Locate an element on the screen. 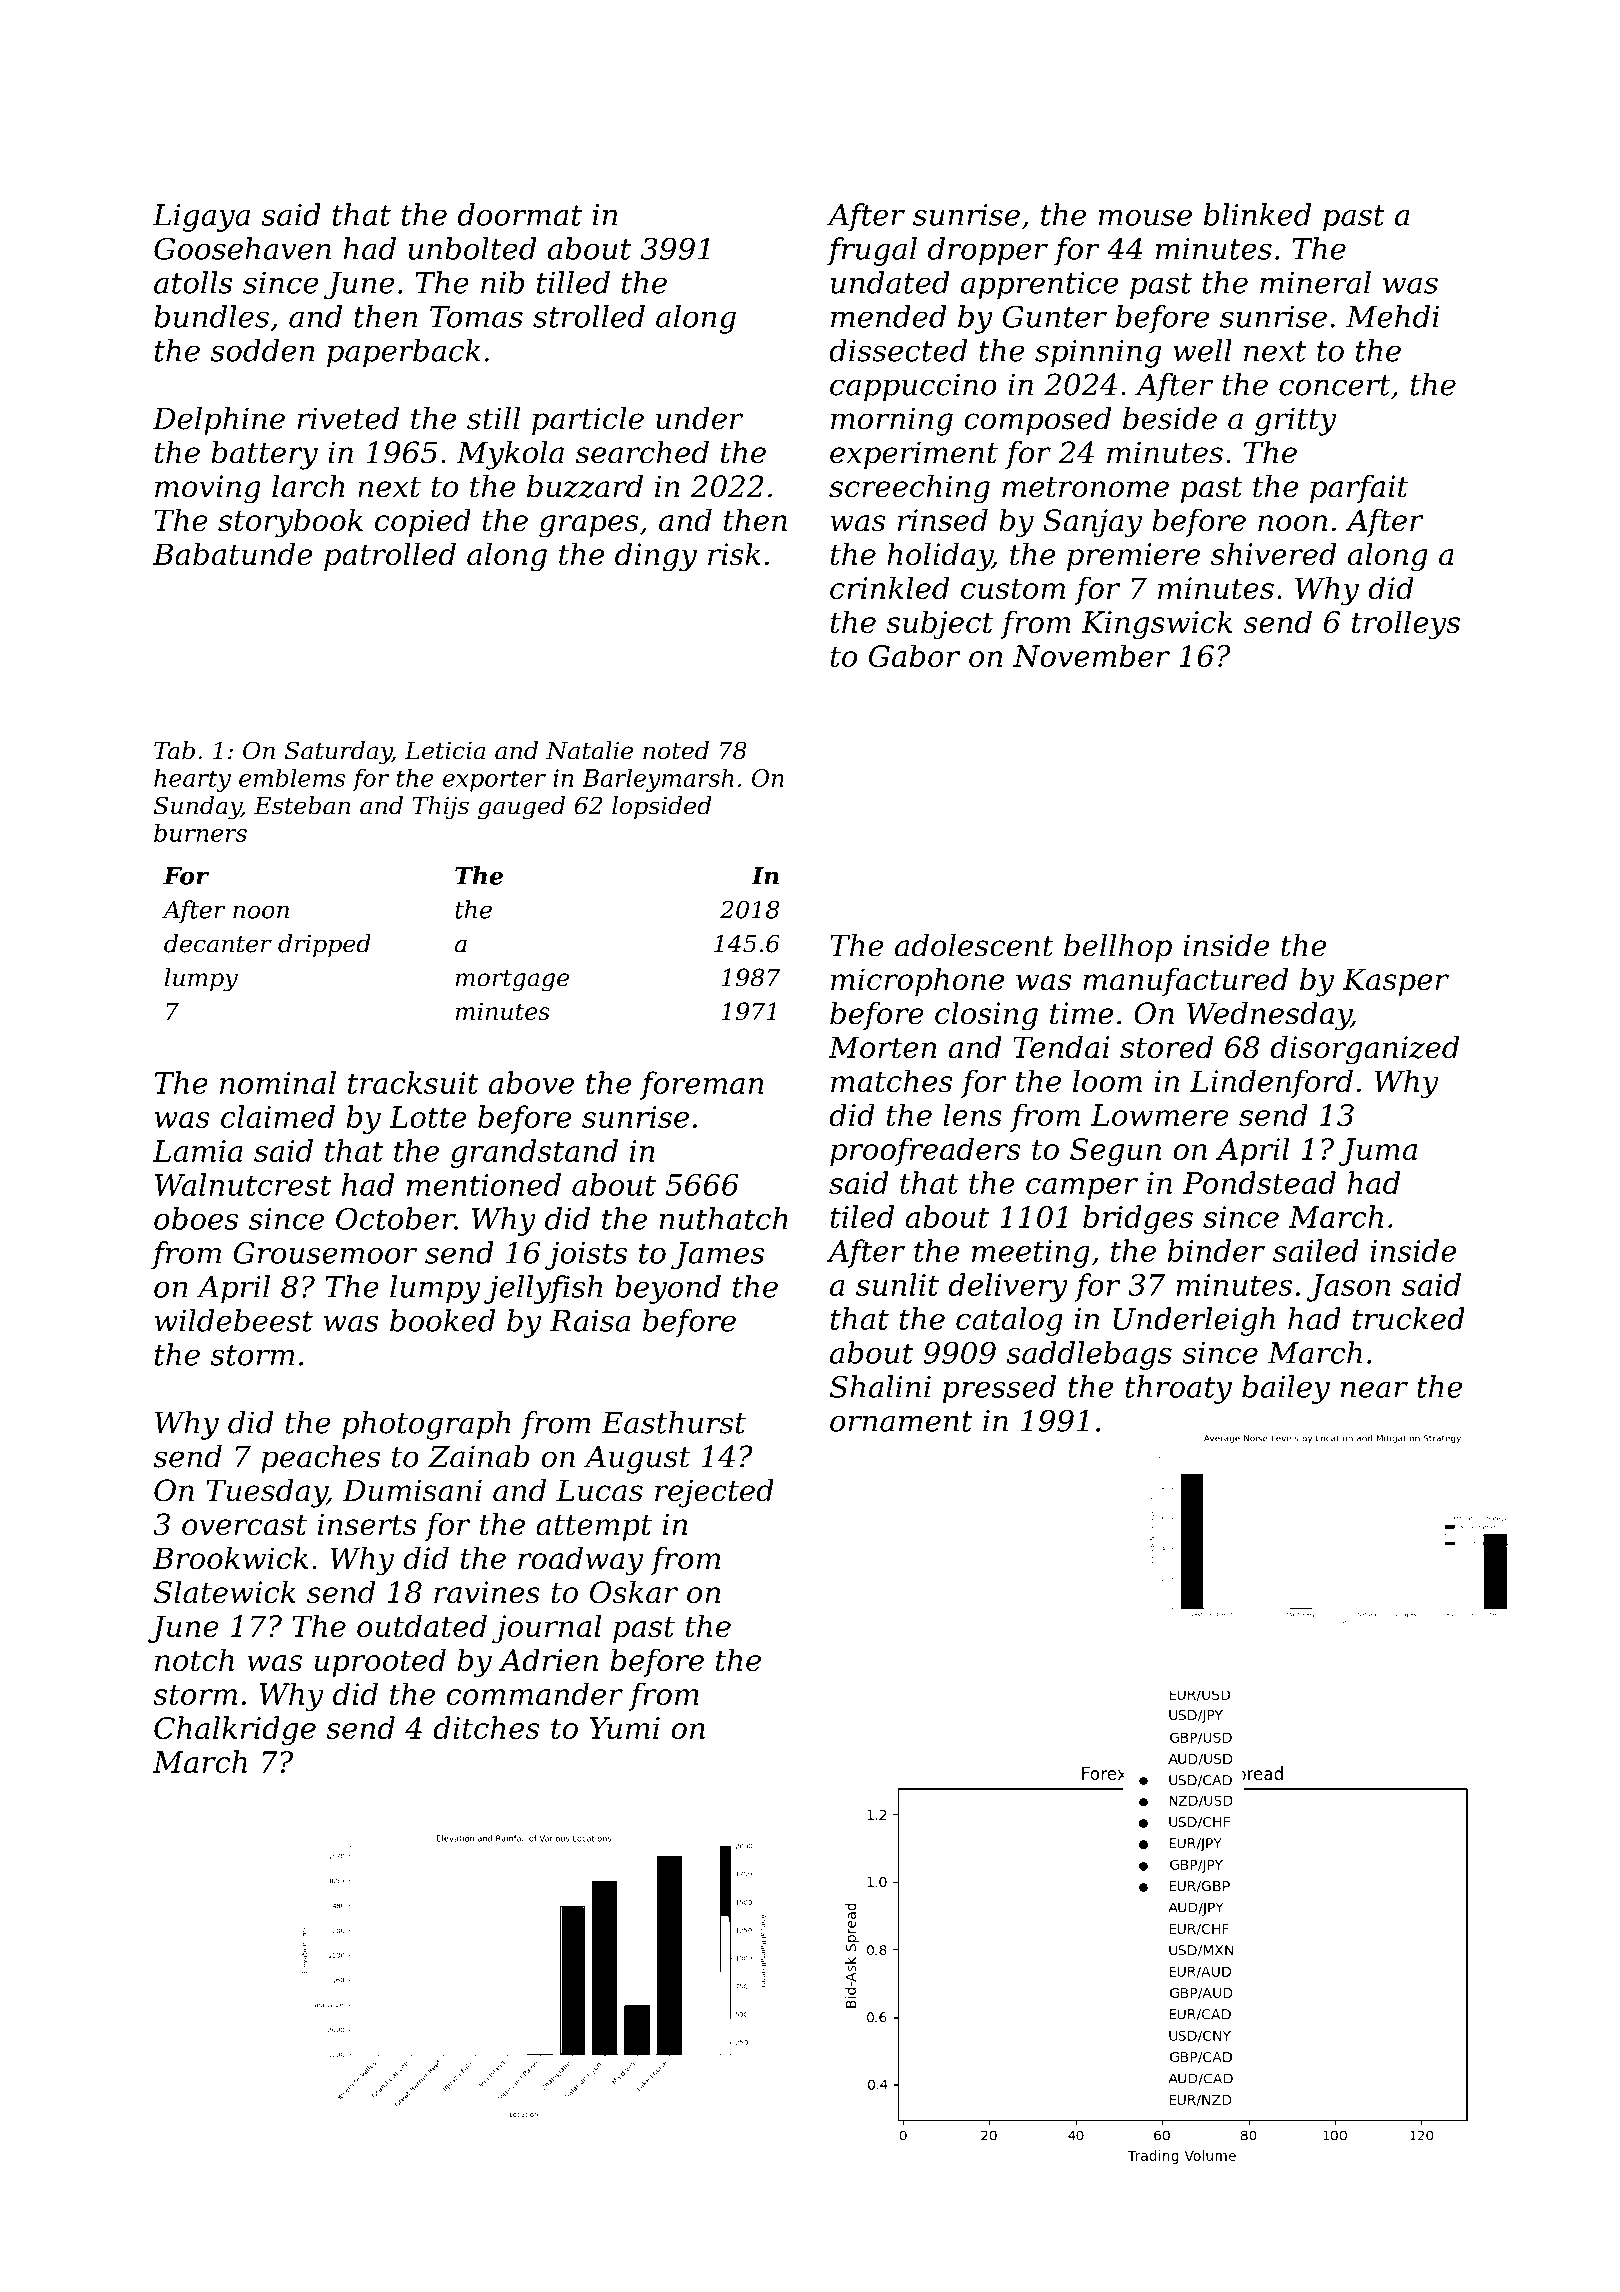 The height and width of the screenshot is (2292, 1620). Chalkridge is located at coordinates (235, 1730).
